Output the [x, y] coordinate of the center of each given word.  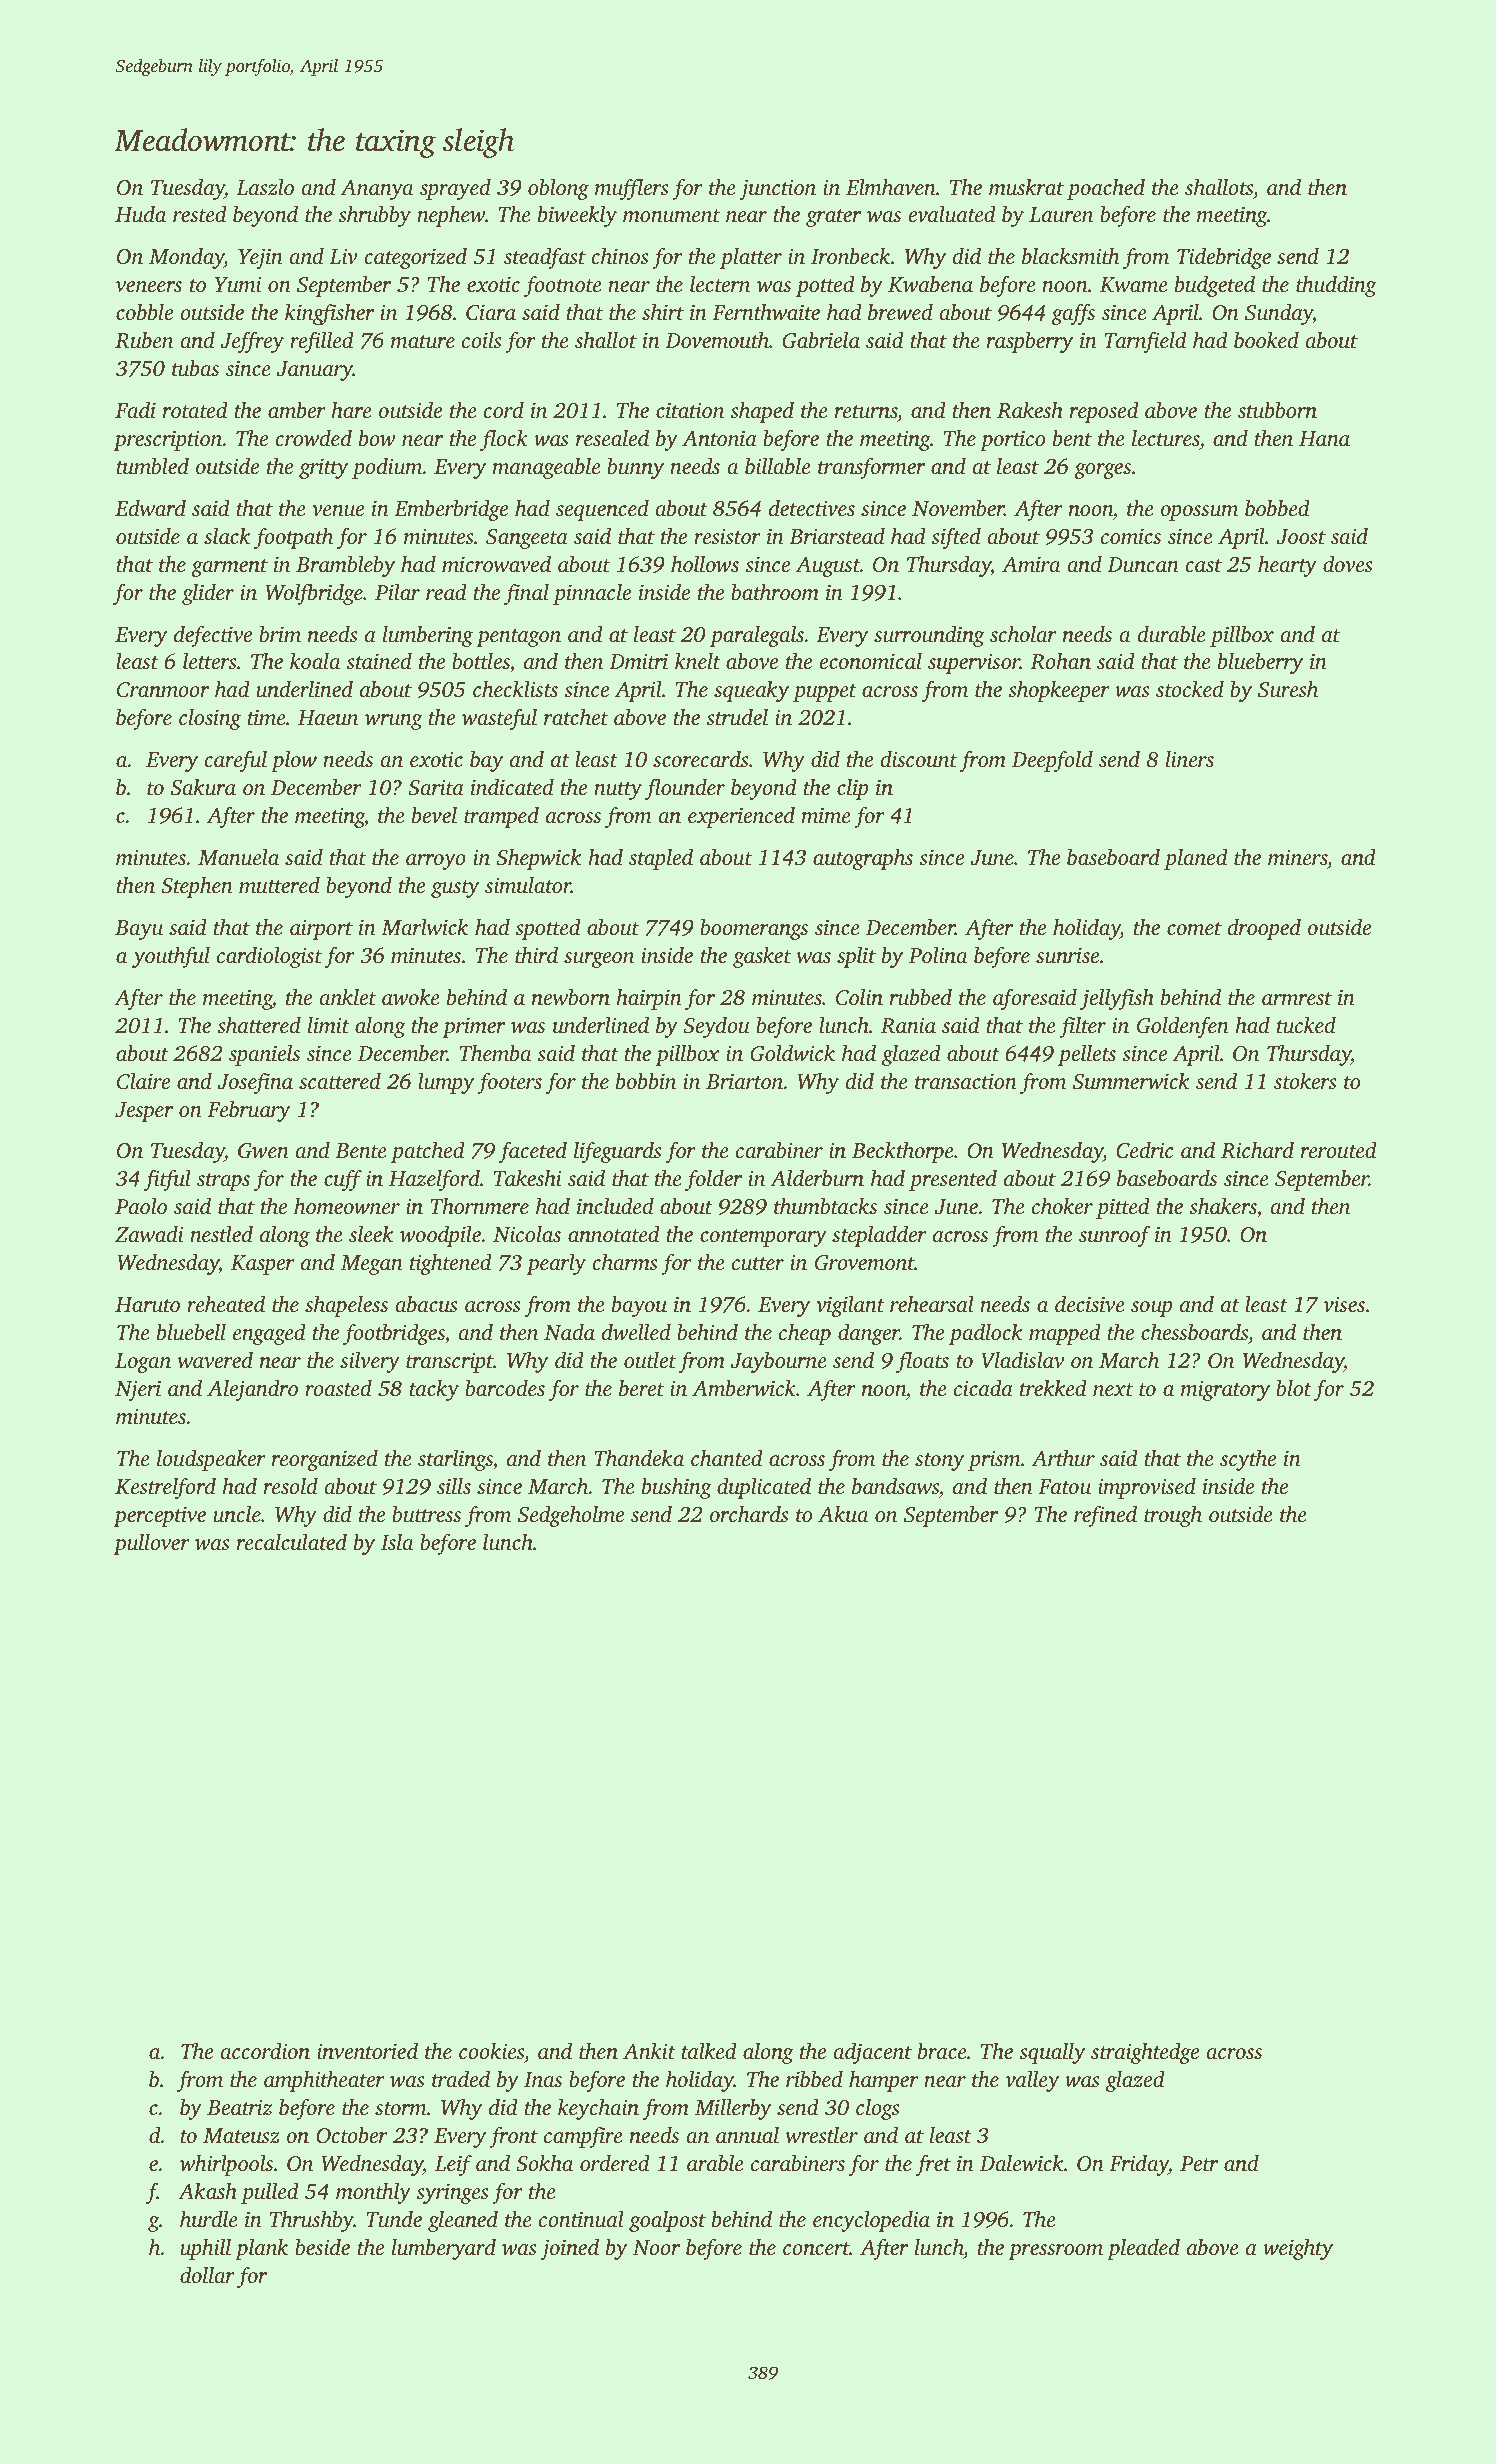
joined [569, 2249]
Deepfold [1052, 761]
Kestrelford [165, 1488]
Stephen [197, 887]
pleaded [1143, 2249]
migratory [1225, 1391]
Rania [908, 1026]
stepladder [879, 1236]
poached [1106, 189]
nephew [451, 216]
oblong [558, 189]
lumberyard [444, 2249]
